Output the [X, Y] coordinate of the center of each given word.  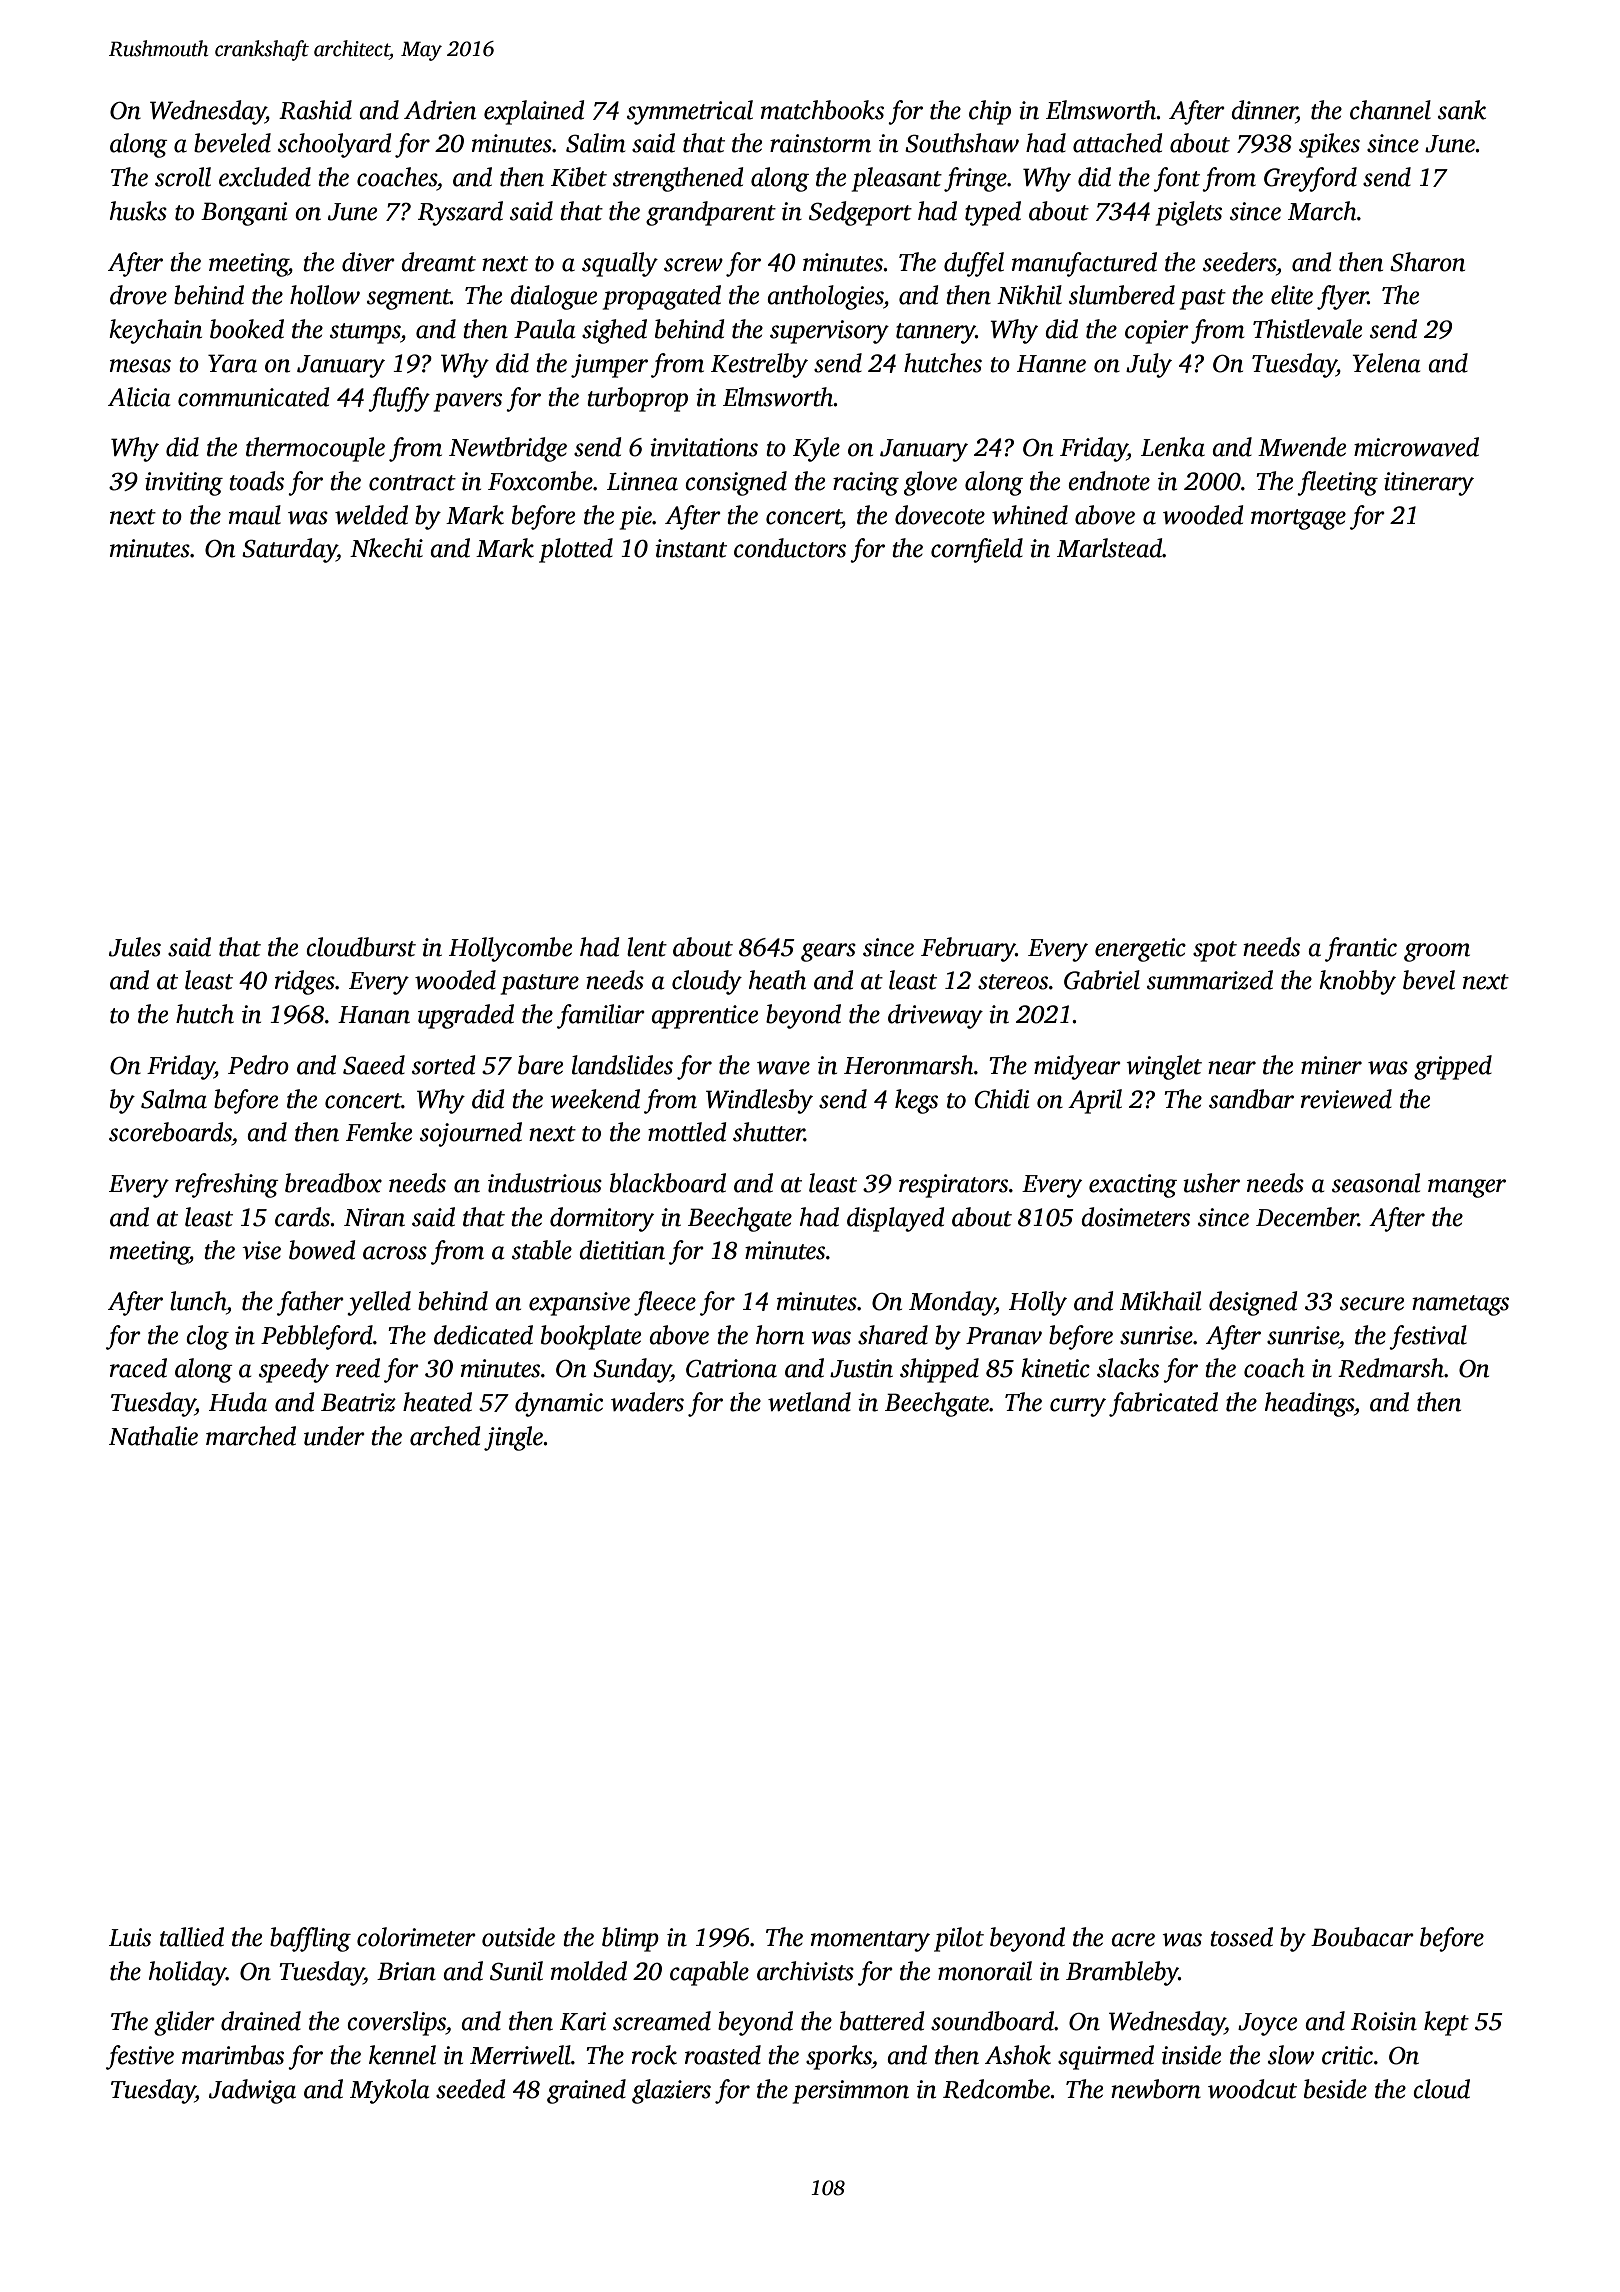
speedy [294, 1370]
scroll [183, 177]
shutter [769, 1132]
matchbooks [822, 110]
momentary [870, 1941]
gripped [1453, 1067]
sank [1462, 110]
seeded [470, 2089]
